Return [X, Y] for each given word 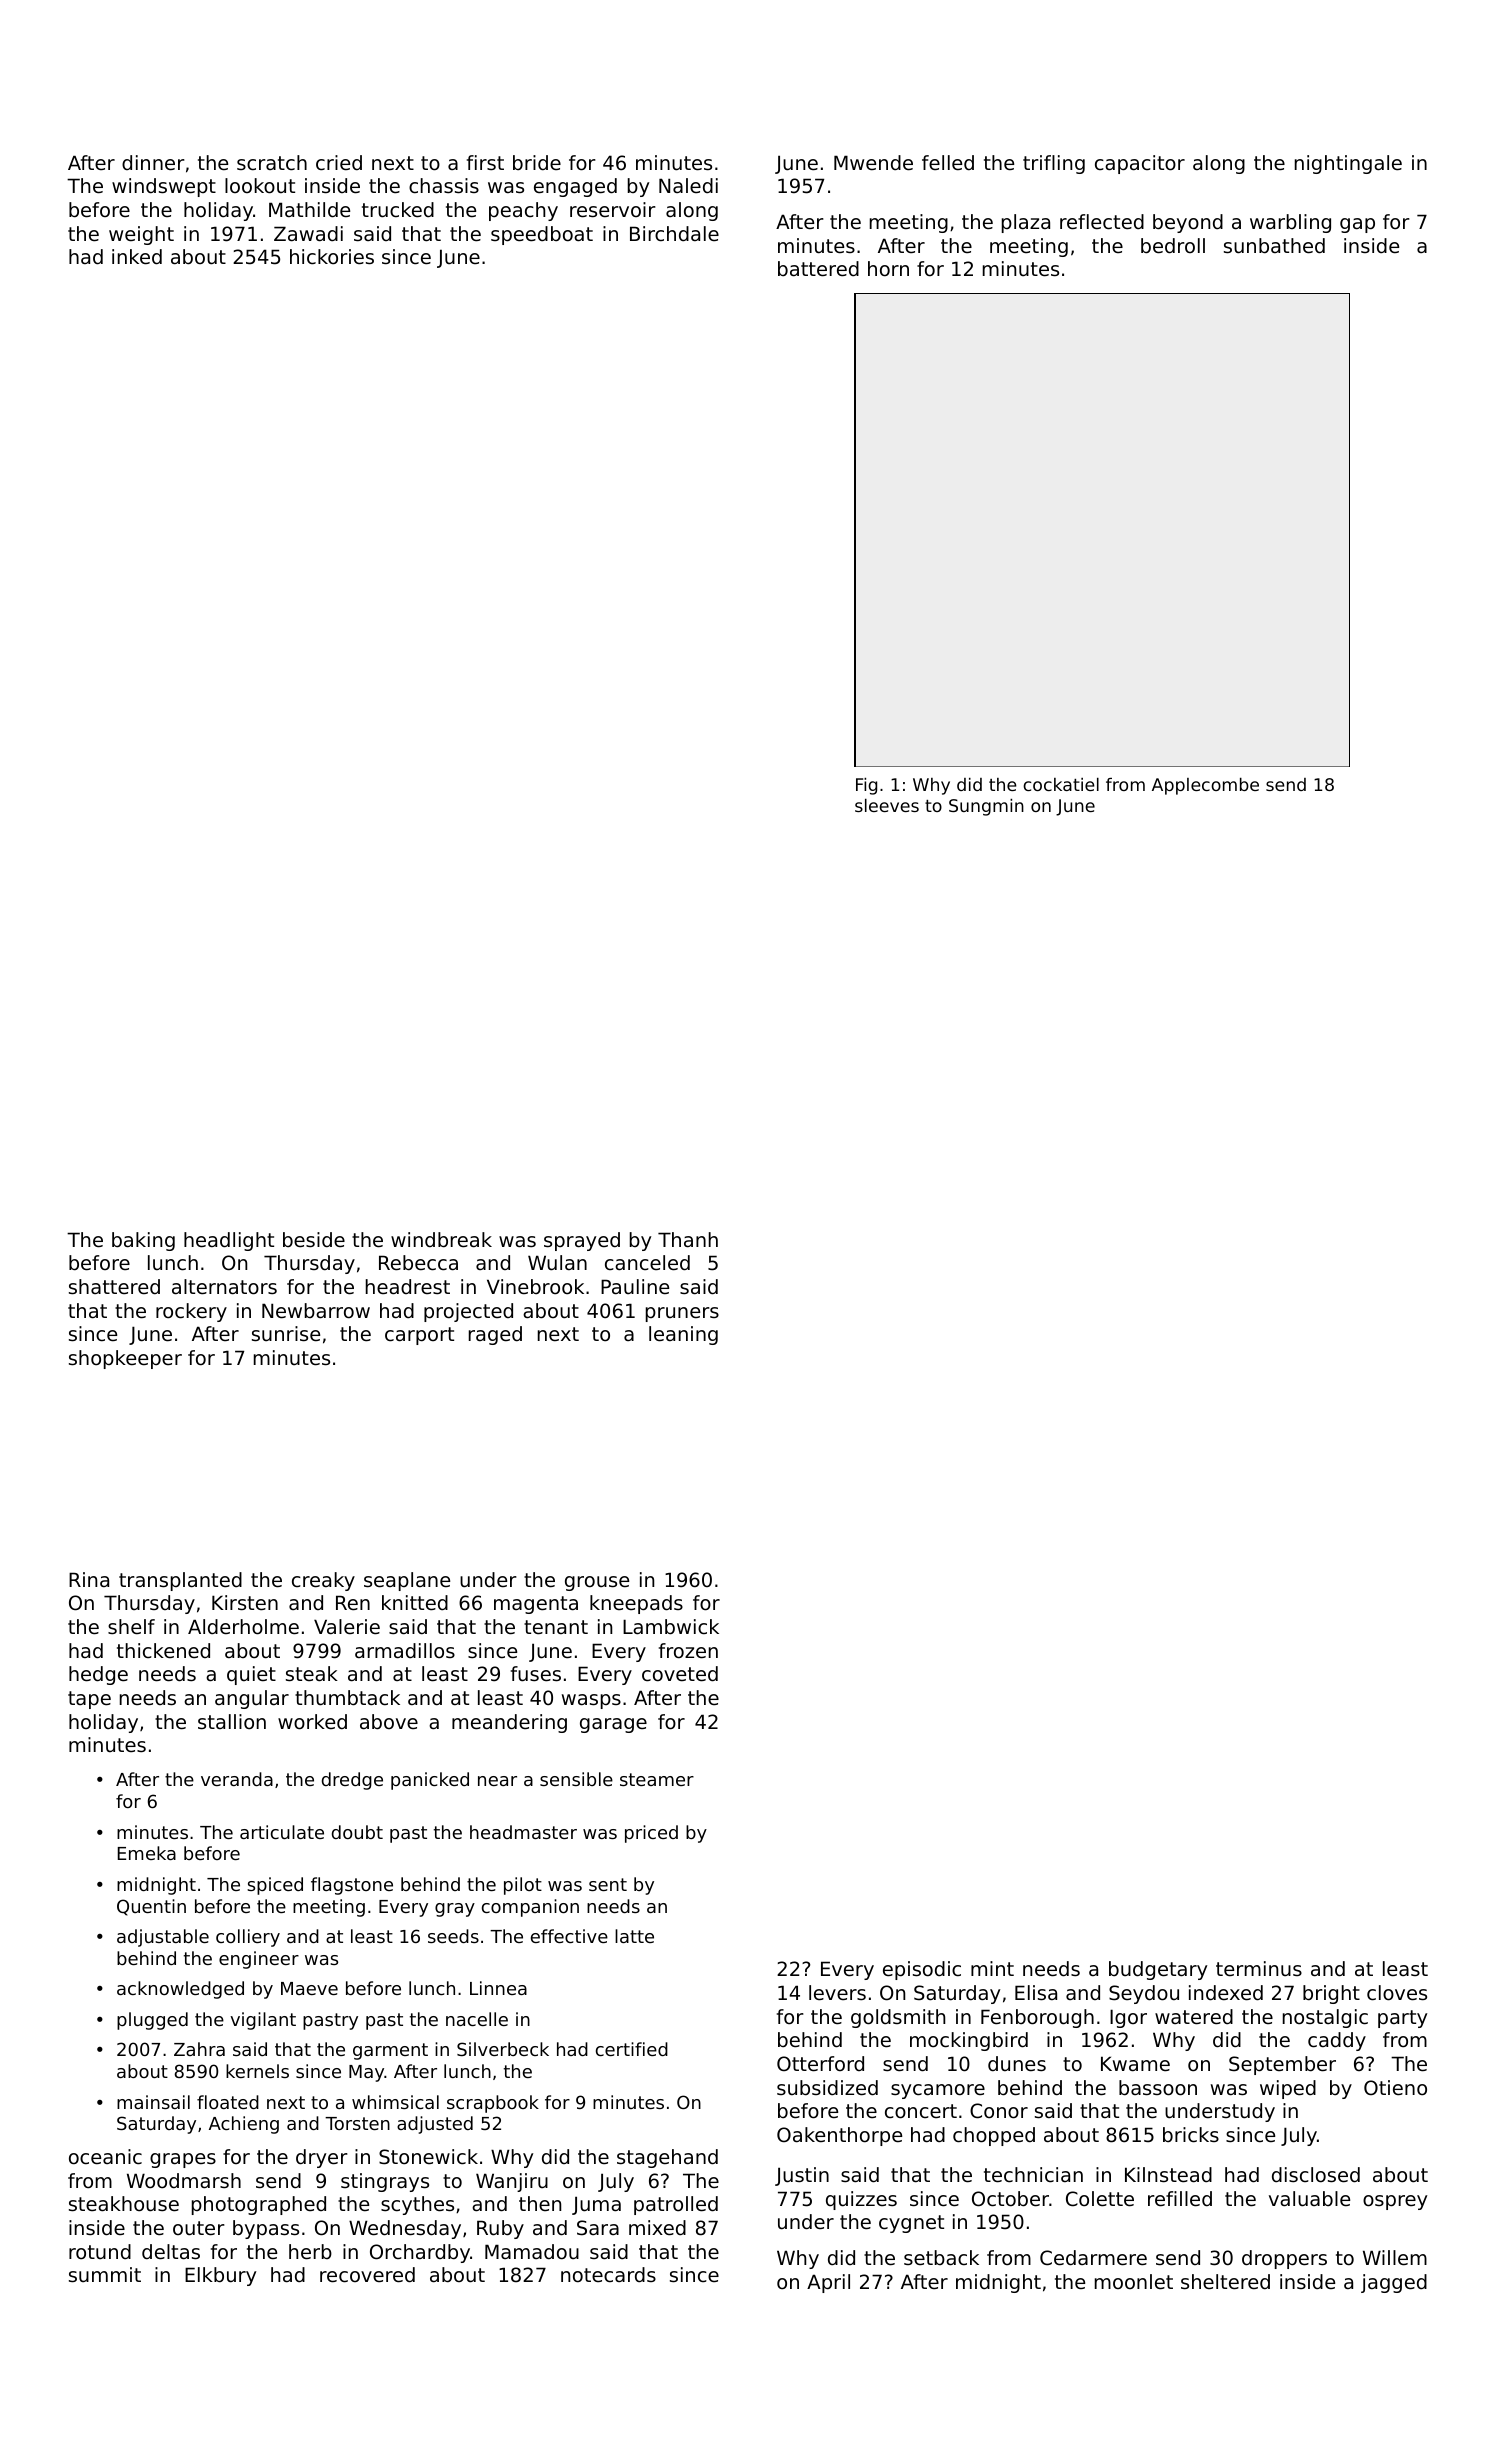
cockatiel [1061, 784]
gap [1357, 225]
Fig [866, 786]
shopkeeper [125, 1359]
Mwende [873, 163]
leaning [683, 1335]
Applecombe [1205, 786]
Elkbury [220, 2276]
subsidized [827, 2088]
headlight [229, 1241]
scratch [272, 163]
